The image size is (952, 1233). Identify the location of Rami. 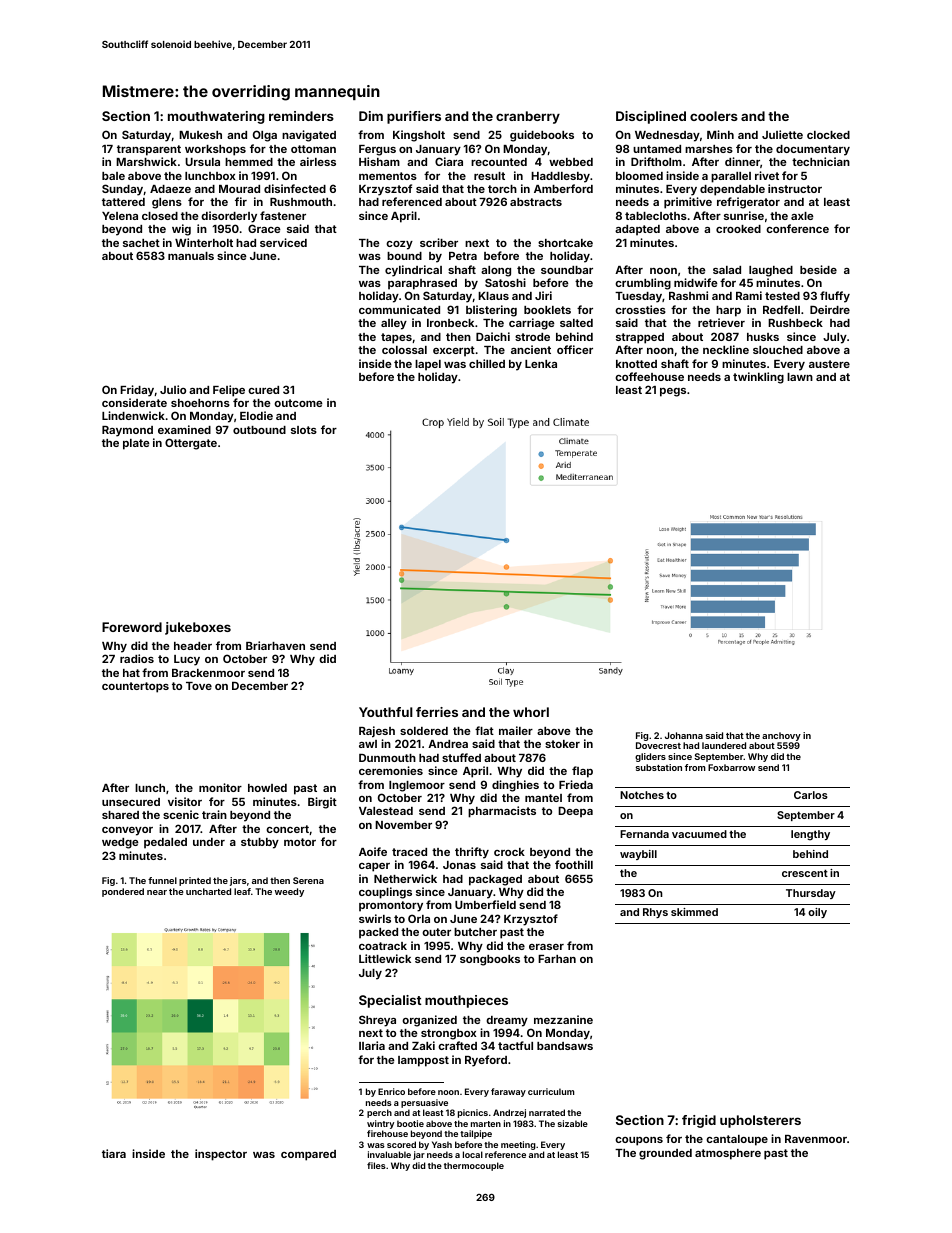
(749, 295).
